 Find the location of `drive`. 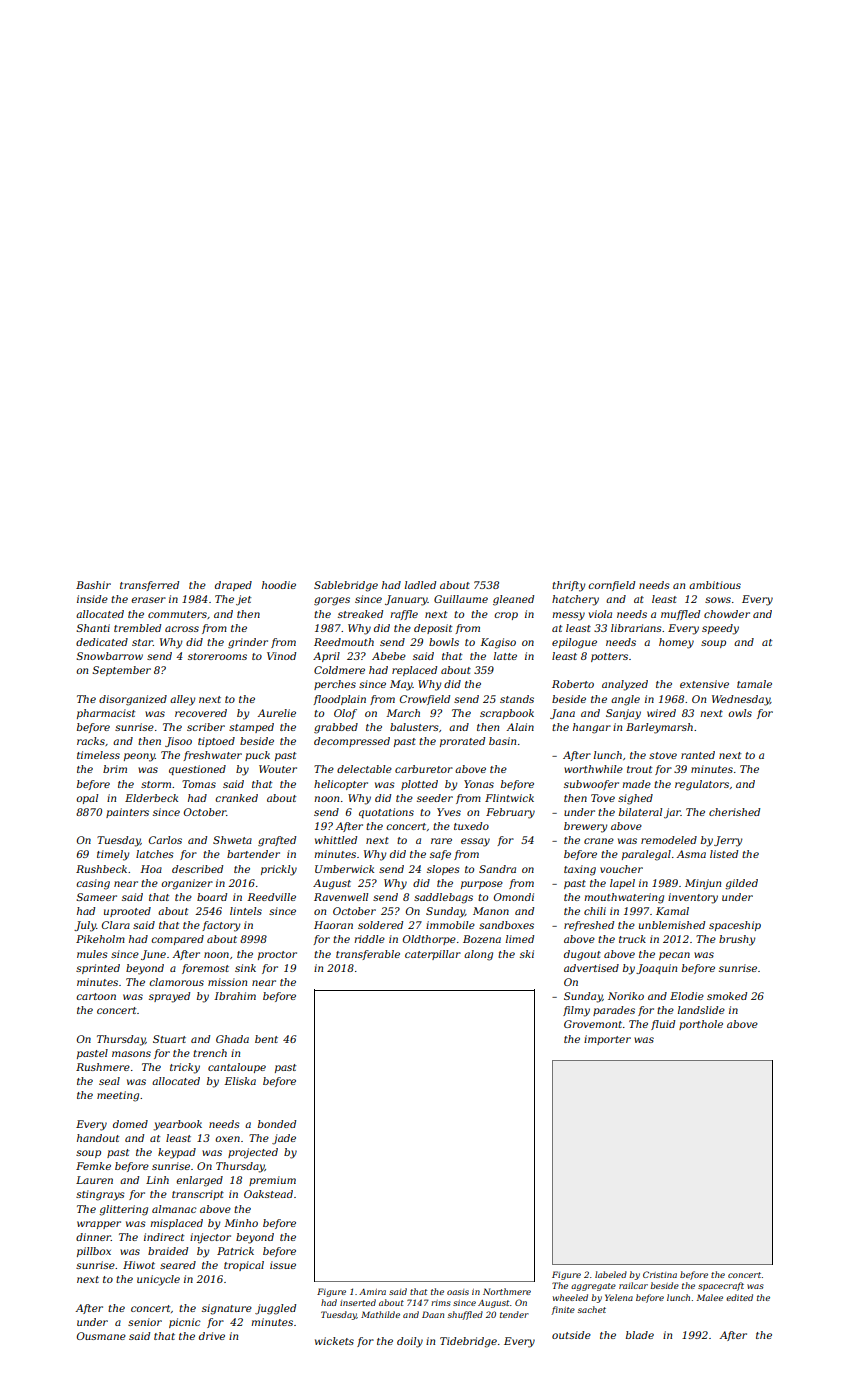

drive is located at coordinates (212, 1336).
